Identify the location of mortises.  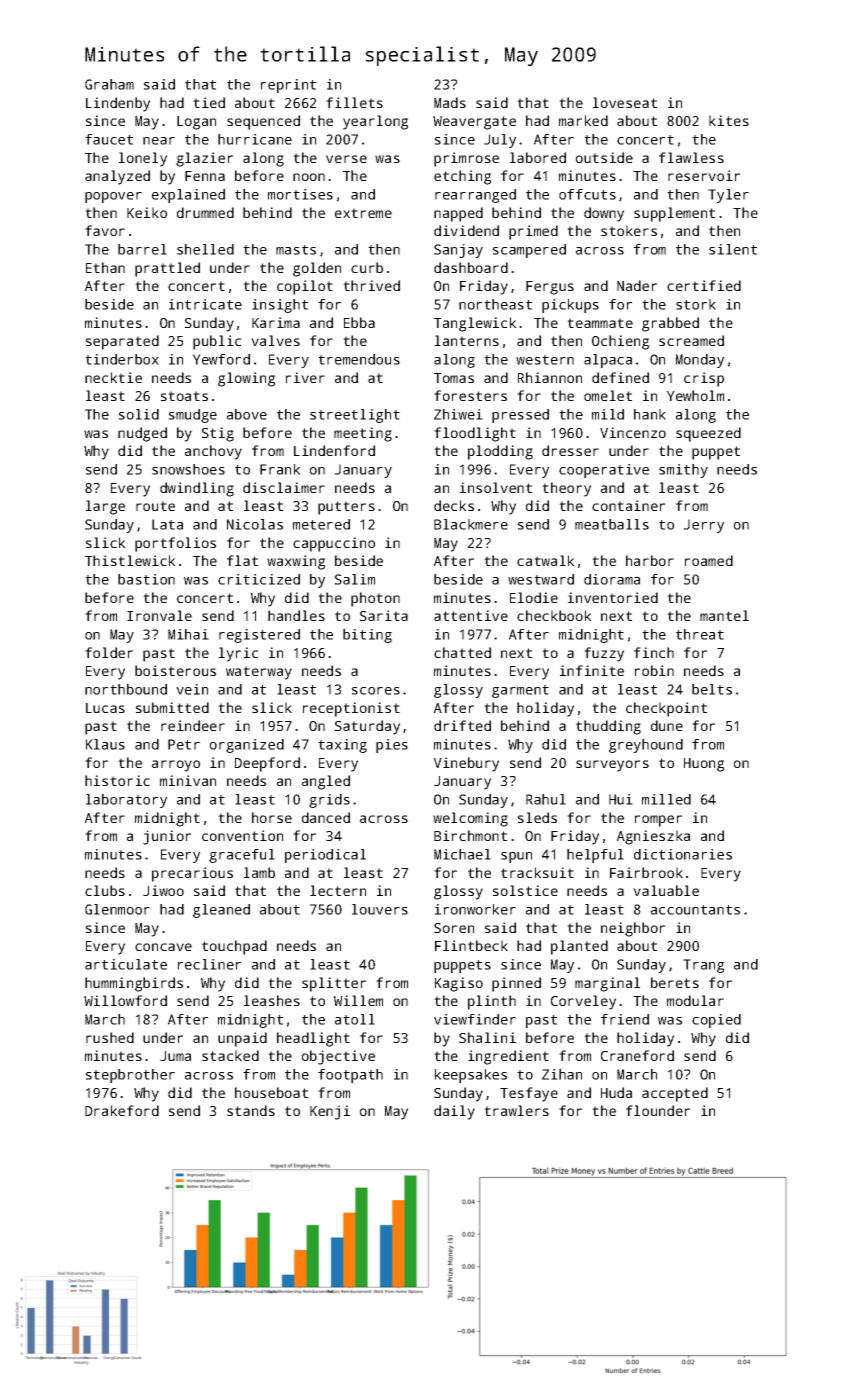
(300, 194).
